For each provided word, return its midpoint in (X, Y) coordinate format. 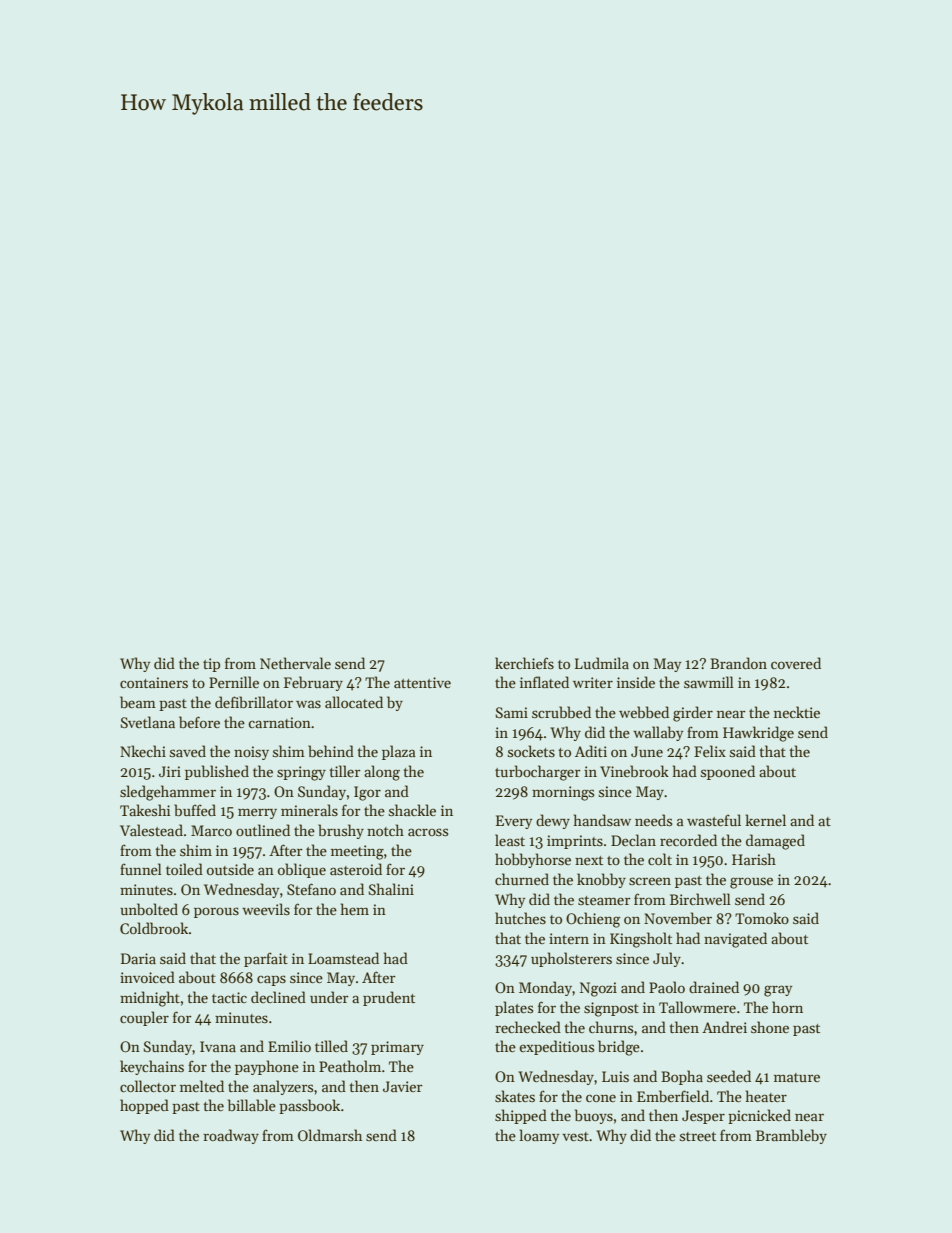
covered (796, 663)
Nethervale (295, 663)
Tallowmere (697, 1007)
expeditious (556, 1047)
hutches (520, 918)
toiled (184, 869)
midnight (150, 999)
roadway (231, 1136)
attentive (422, 682)
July (667, 959)
